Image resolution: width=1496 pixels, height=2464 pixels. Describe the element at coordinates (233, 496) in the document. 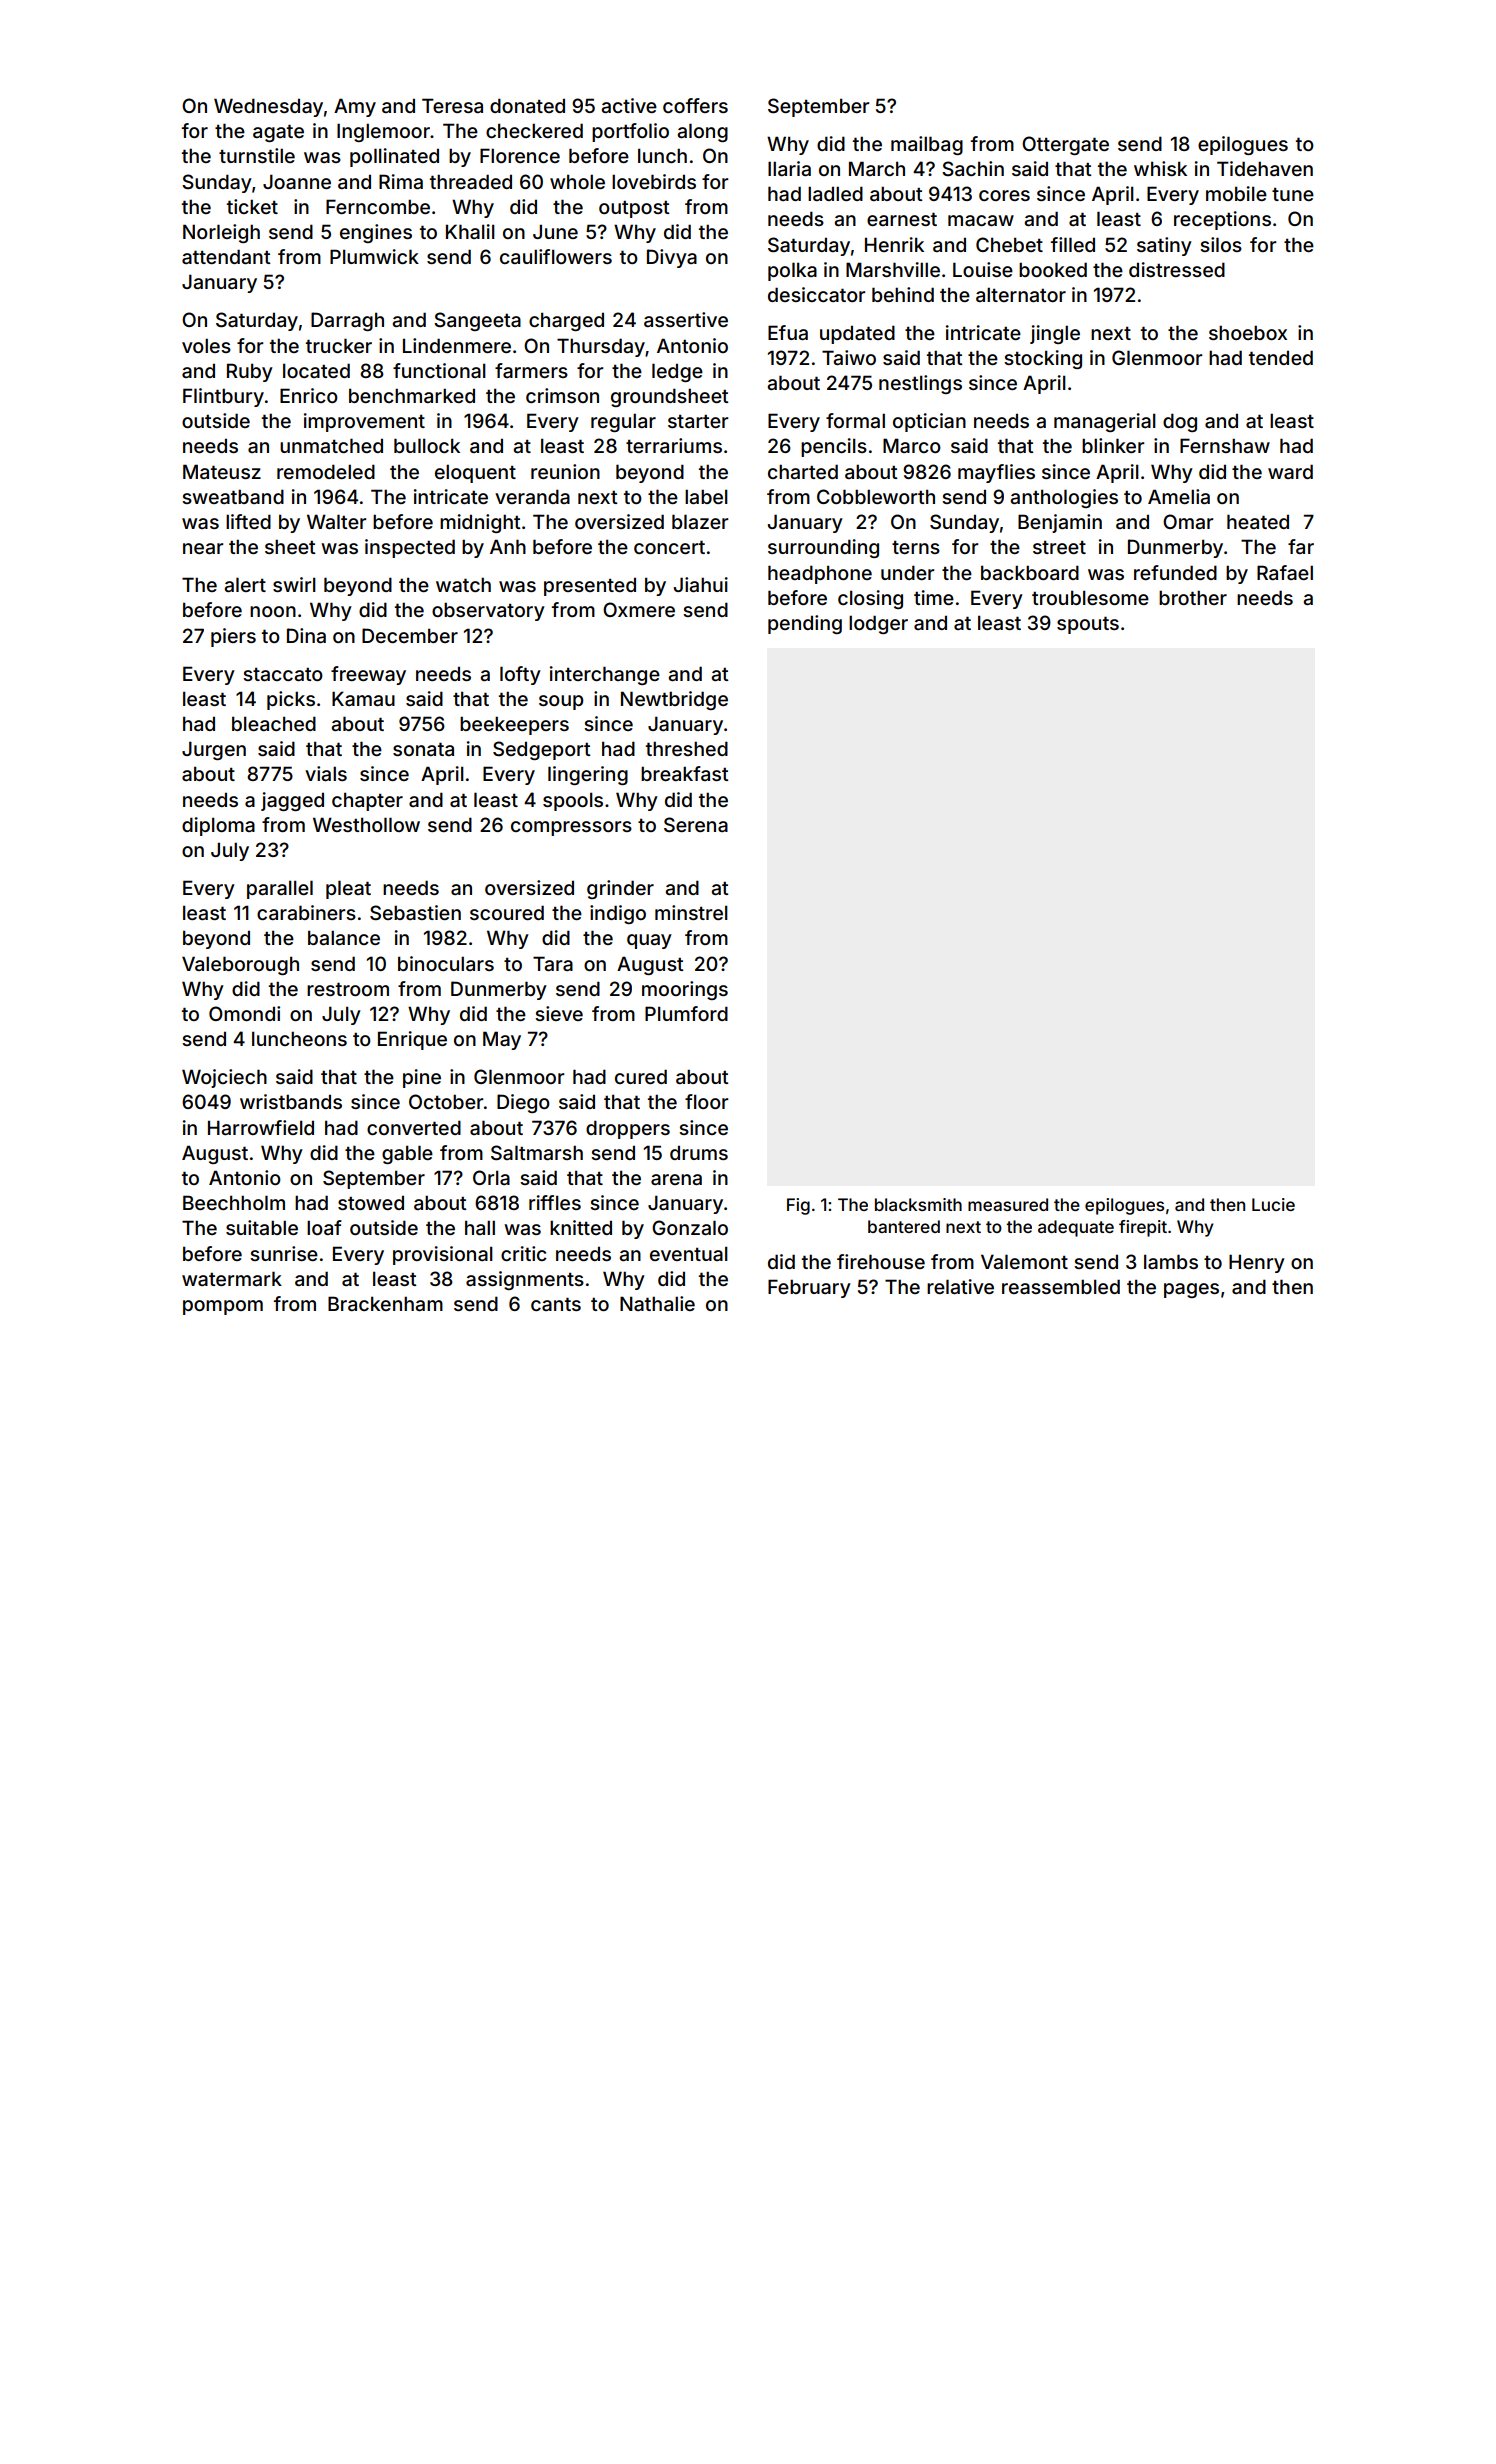

I see `sweatband` at that location.
